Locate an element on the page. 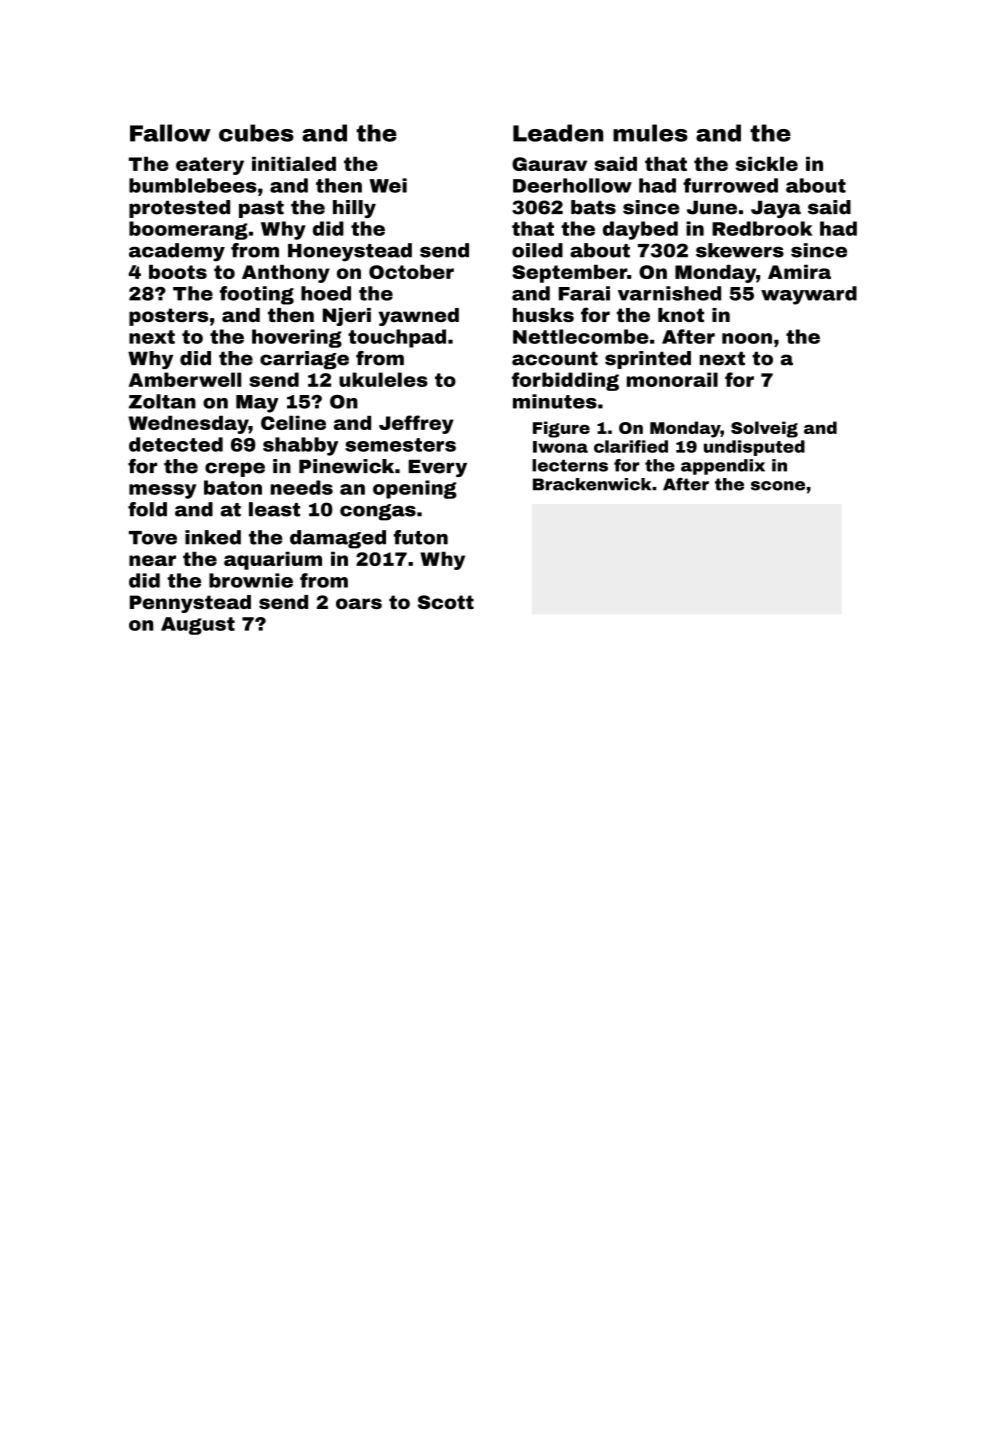 The image size is (990, 1434). August is located at coordinates (198, 626).
